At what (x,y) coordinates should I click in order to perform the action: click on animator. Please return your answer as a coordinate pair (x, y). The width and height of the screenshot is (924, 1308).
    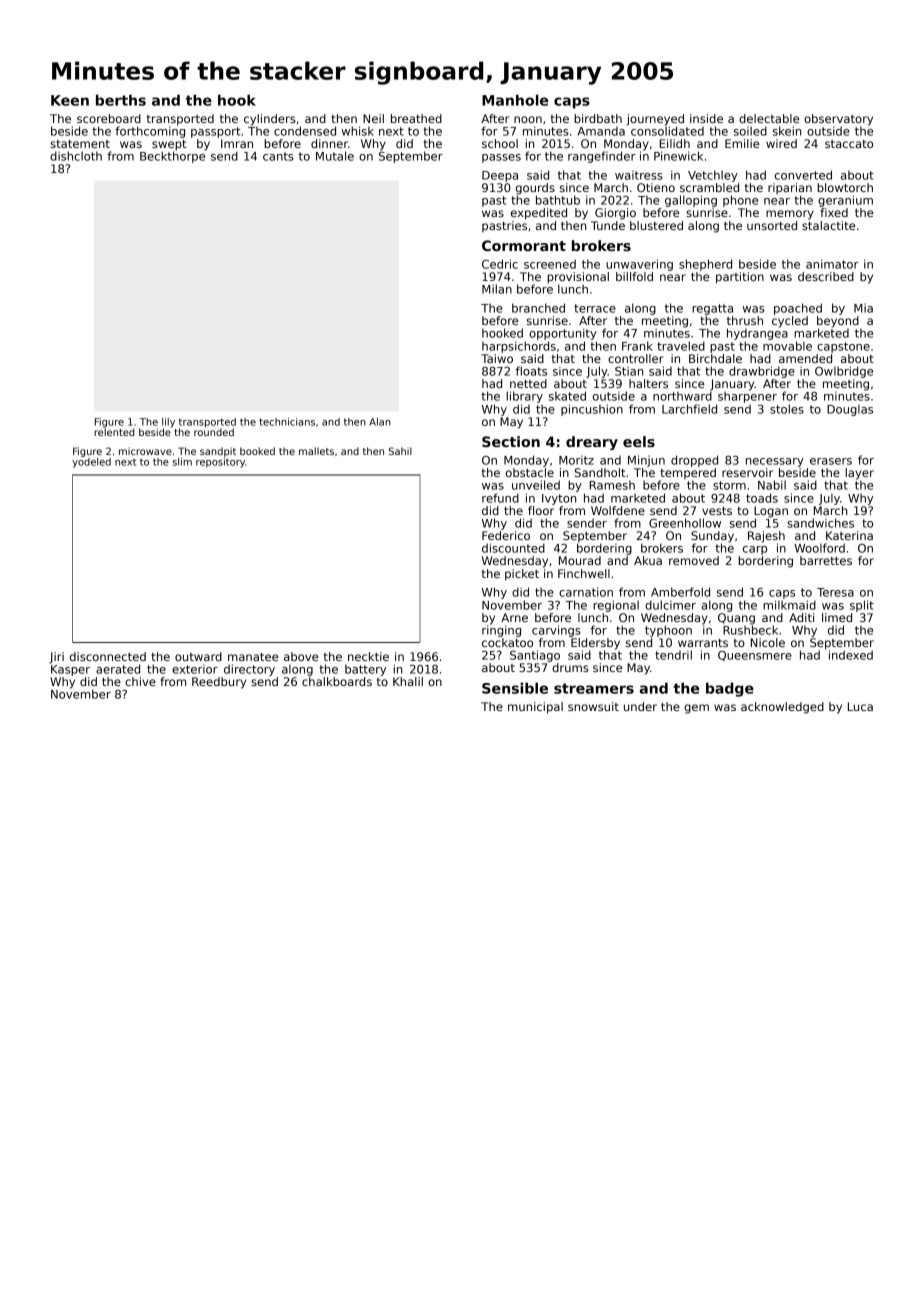
    Looking at the image, I should click on (832, 264).
